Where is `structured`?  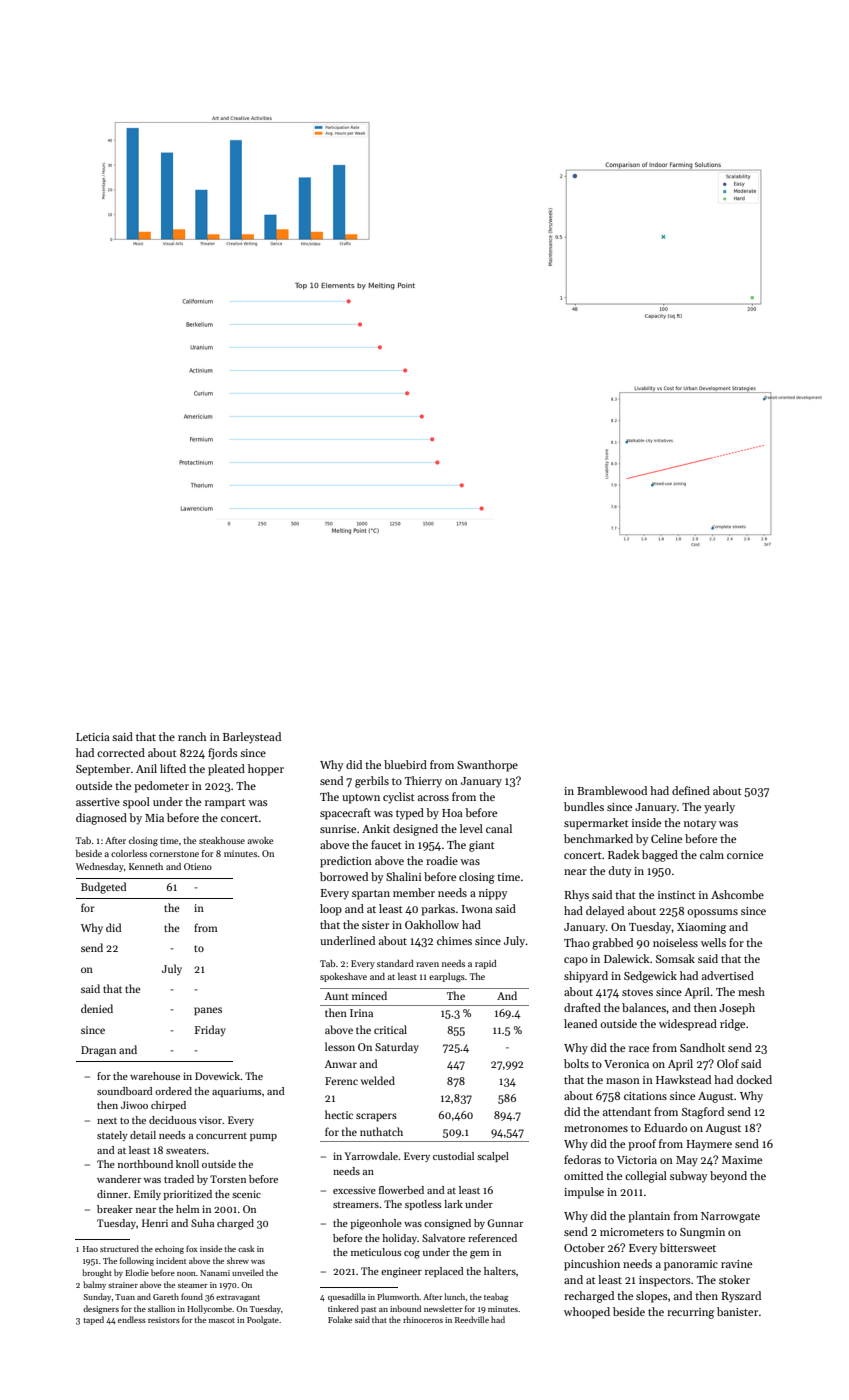
structured is located at coordinates (119, 1248).
